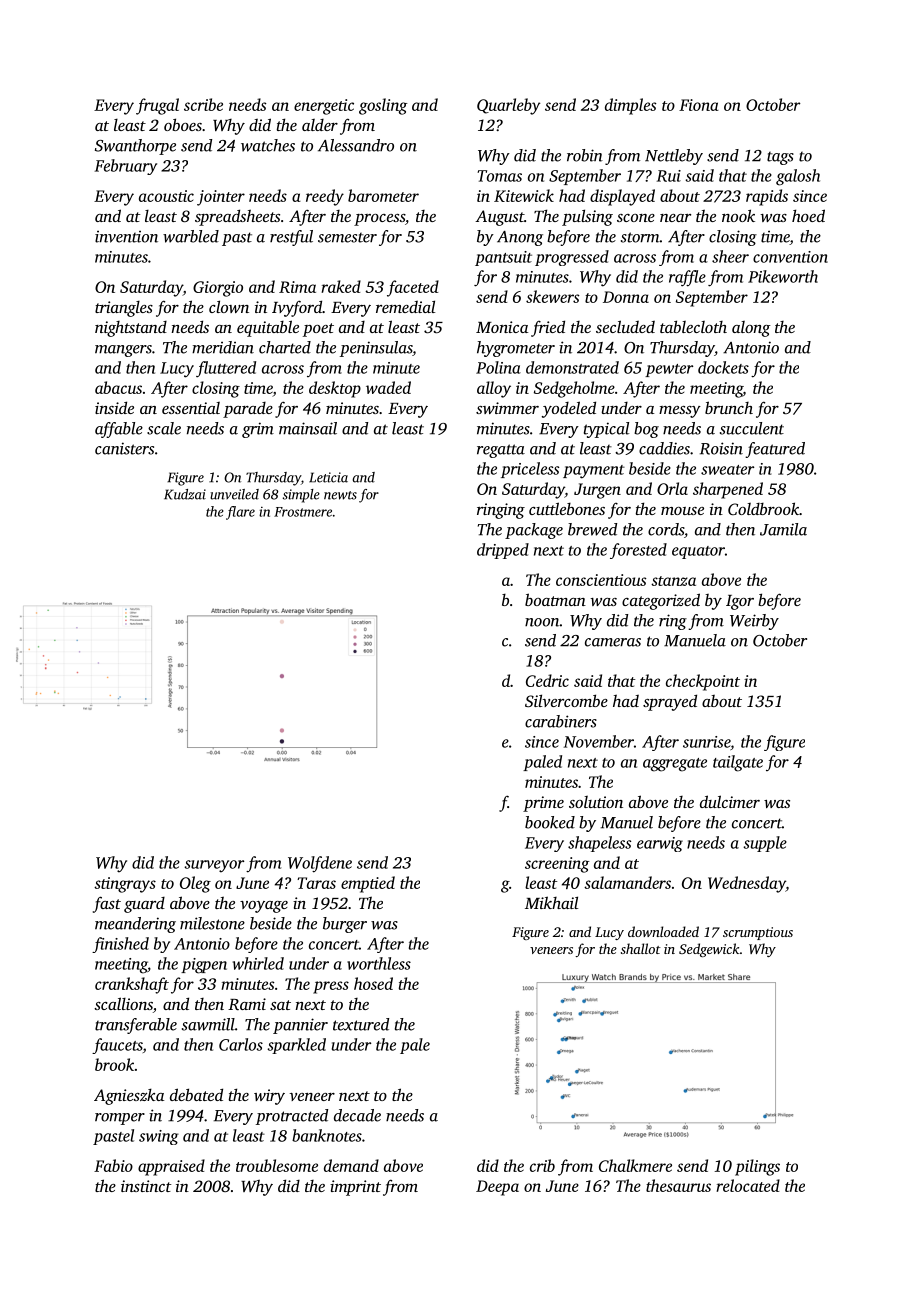 The height and width of the screenshot is (1308, 924). I want to click on typical, so click(607, 430).
